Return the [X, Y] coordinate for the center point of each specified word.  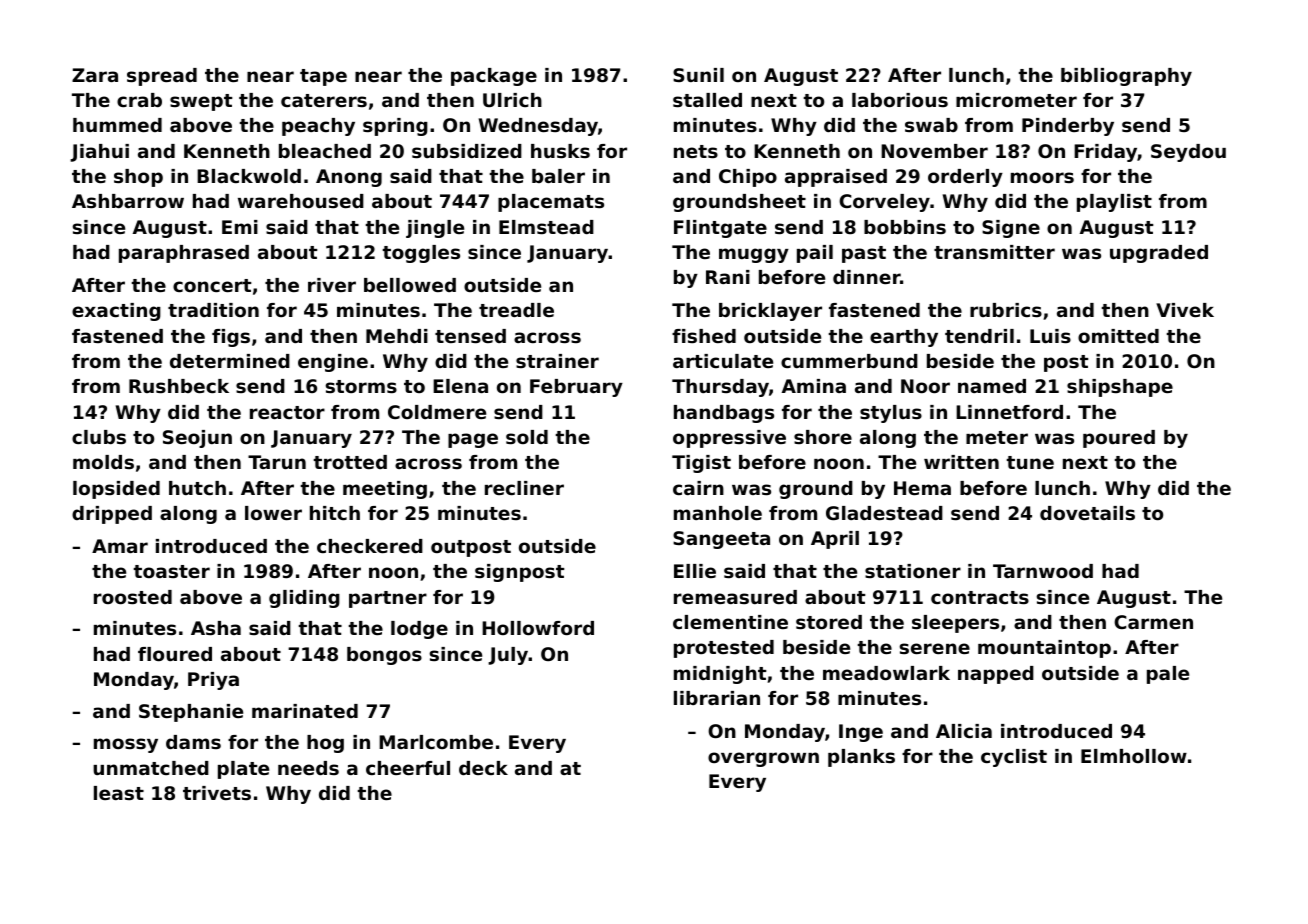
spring [395, 127]
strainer [557, 361]
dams [193, 742]
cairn [698, 488]
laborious [900, 100]
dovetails [1087, 513]
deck [483, 768]
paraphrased [184, 254]
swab [931, 125]
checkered [370, 546]
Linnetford [1009, 412]
